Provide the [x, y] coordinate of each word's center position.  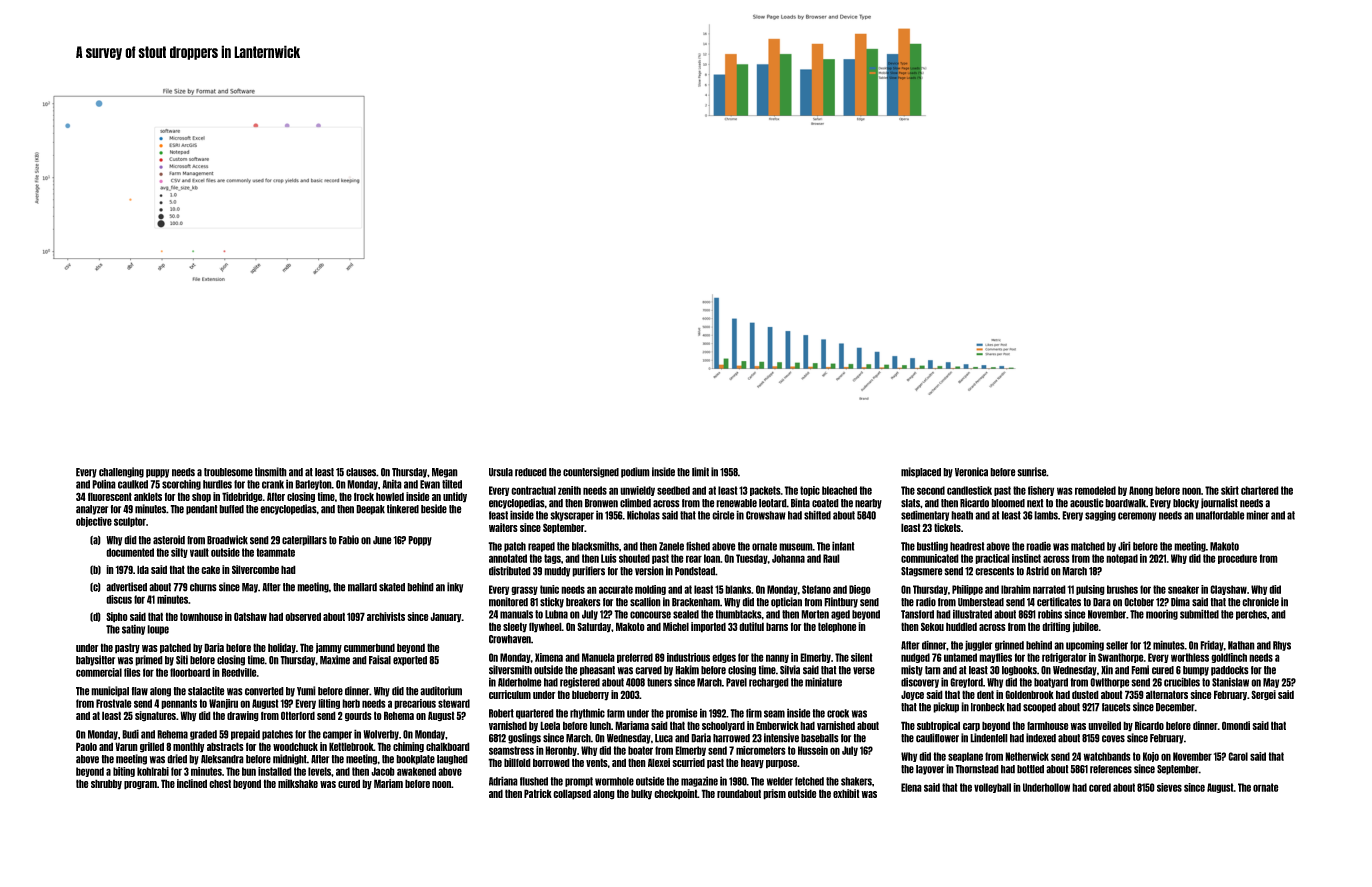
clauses [361, 472]
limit [700, 472]
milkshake [298, 783]
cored [1100, 787]
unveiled [1104, 725]
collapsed [572, 794]
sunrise [1031, 472]
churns [203, 587]
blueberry [590, 695]
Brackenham [696, 602]
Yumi [306, 691]
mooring [1162, 614]
